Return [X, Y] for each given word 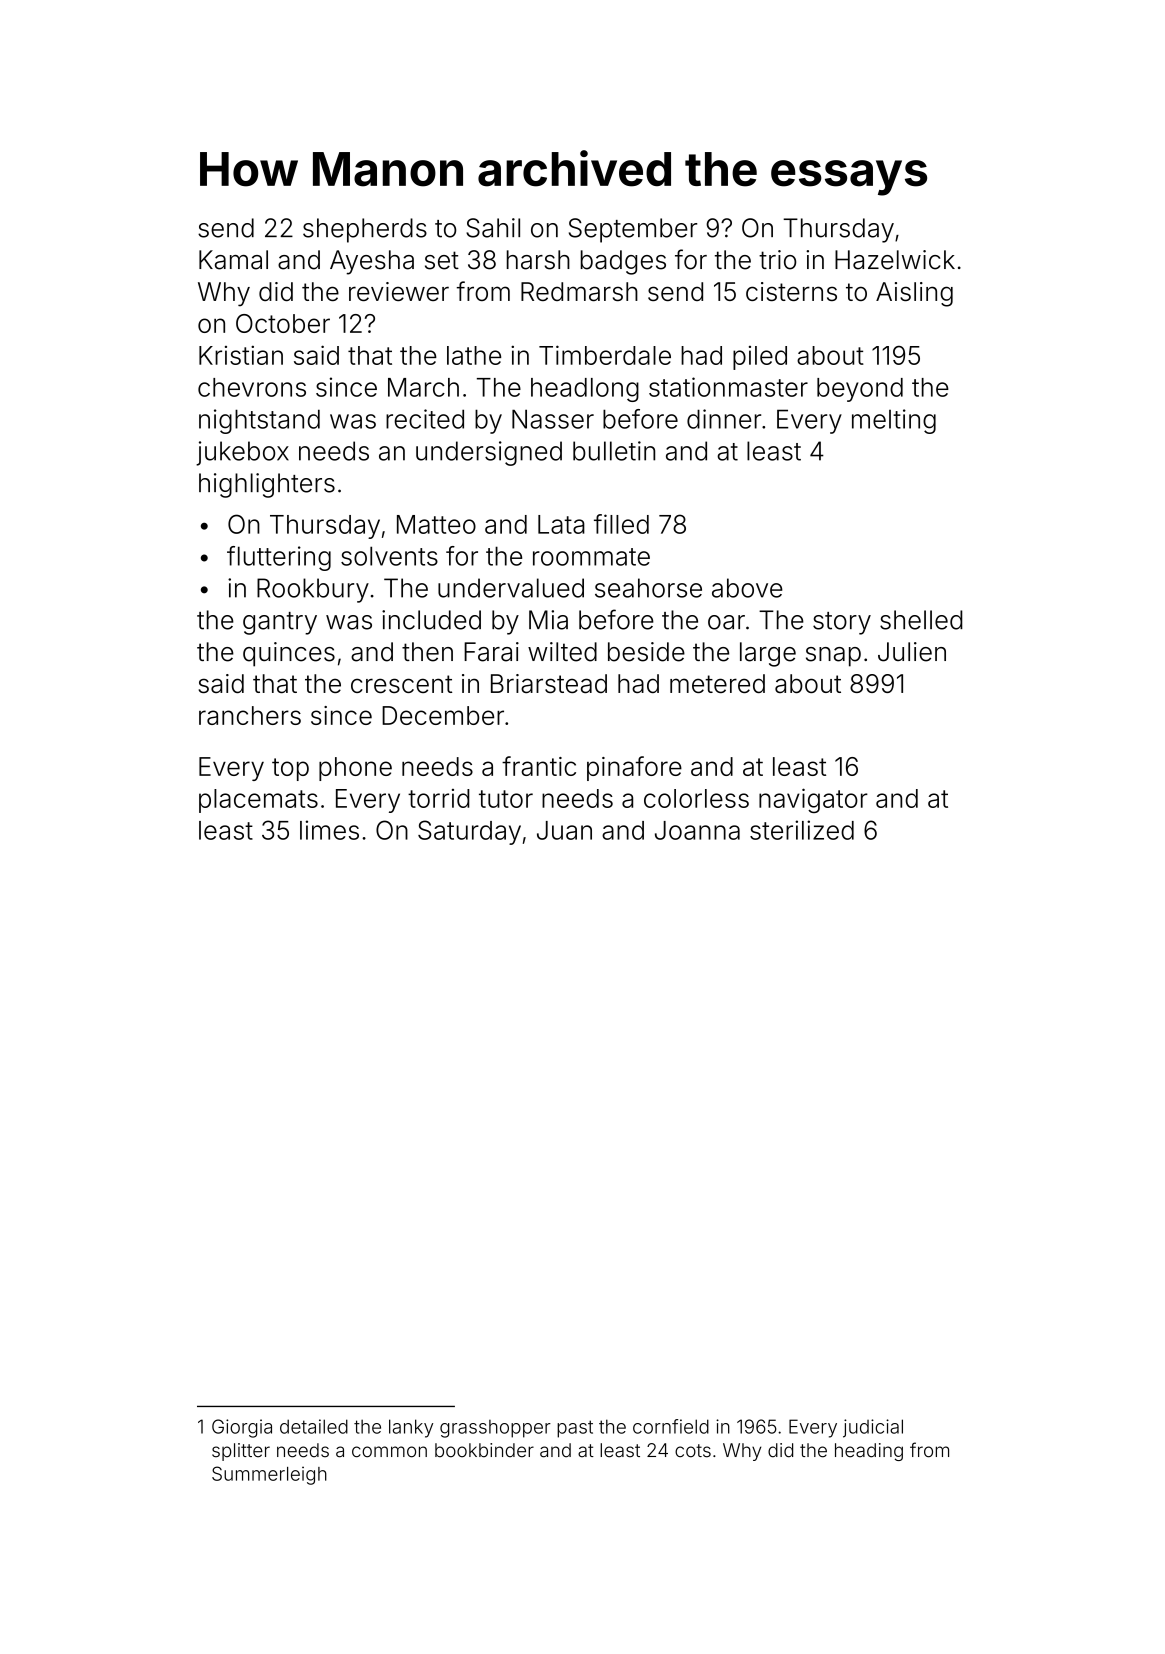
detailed [314, 1426]
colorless [696, 798]
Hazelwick [895, 260]
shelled [921, 620]
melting [894, 421]
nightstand [259, 421]
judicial [873, 1428]
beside [646, 652]
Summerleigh [269, 1475]
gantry [280, 623]
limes [329, 830]
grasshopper [495, 1429]
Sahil [493, 228]
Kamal [233, 260]
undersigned [489, 453]
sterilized [802, 830]
